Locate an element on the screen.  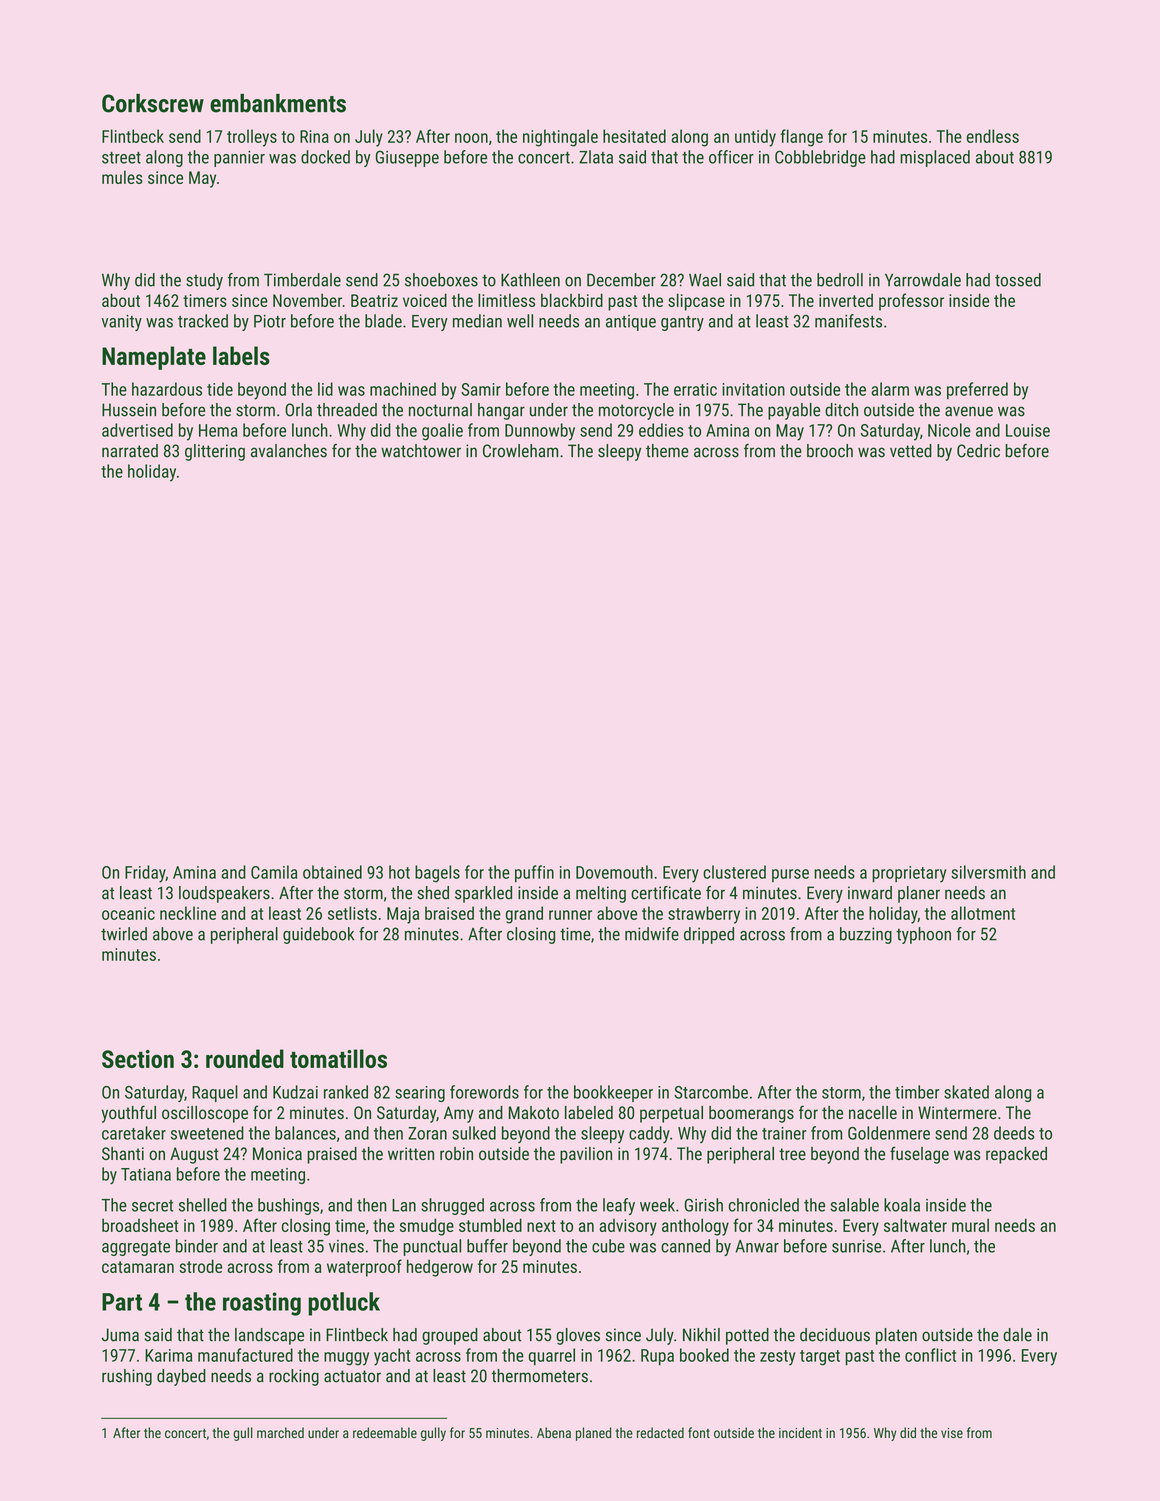
allotment is located at coordinates (983, 913).
